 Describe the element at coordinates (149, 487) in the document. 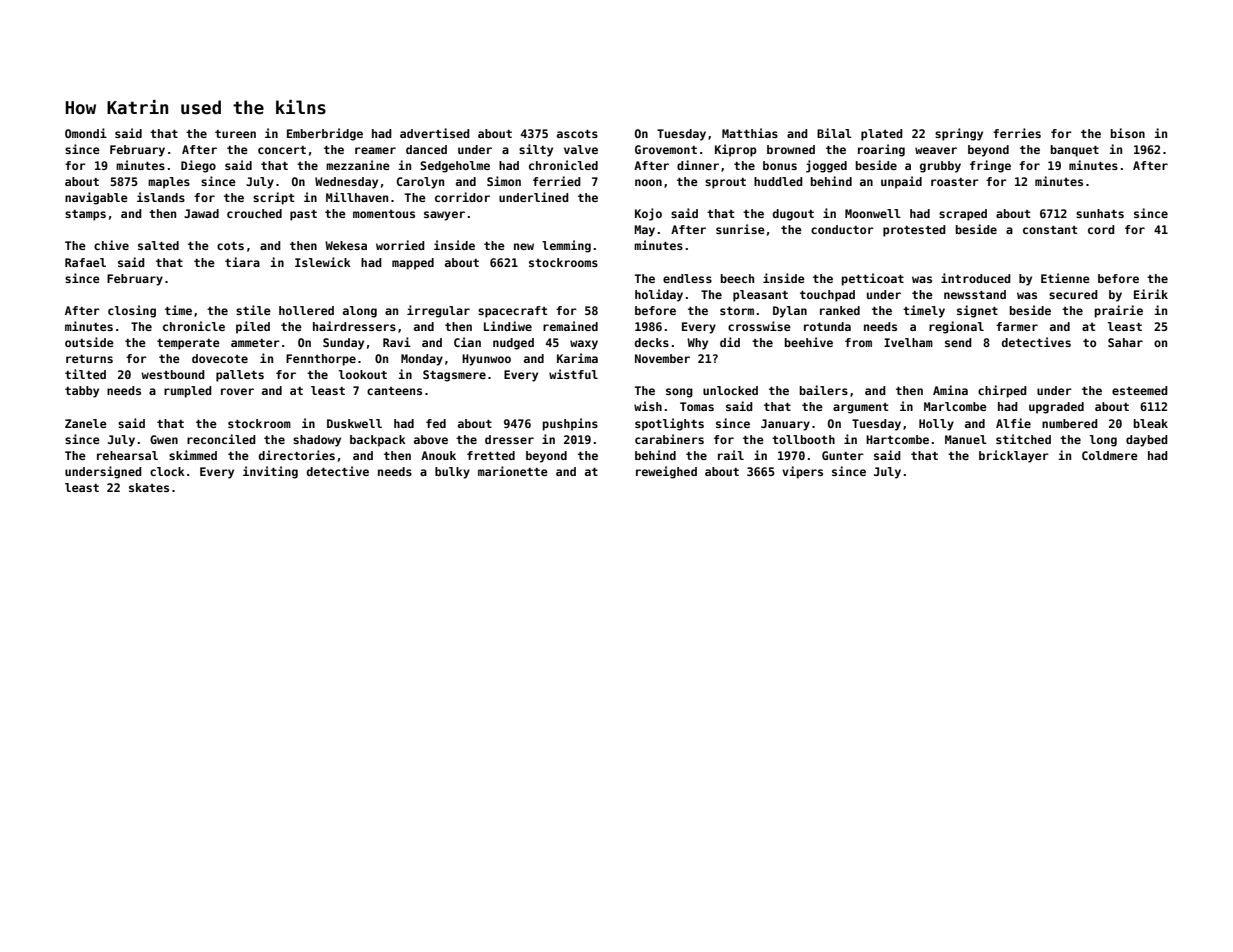

I see `skates` at that location.
